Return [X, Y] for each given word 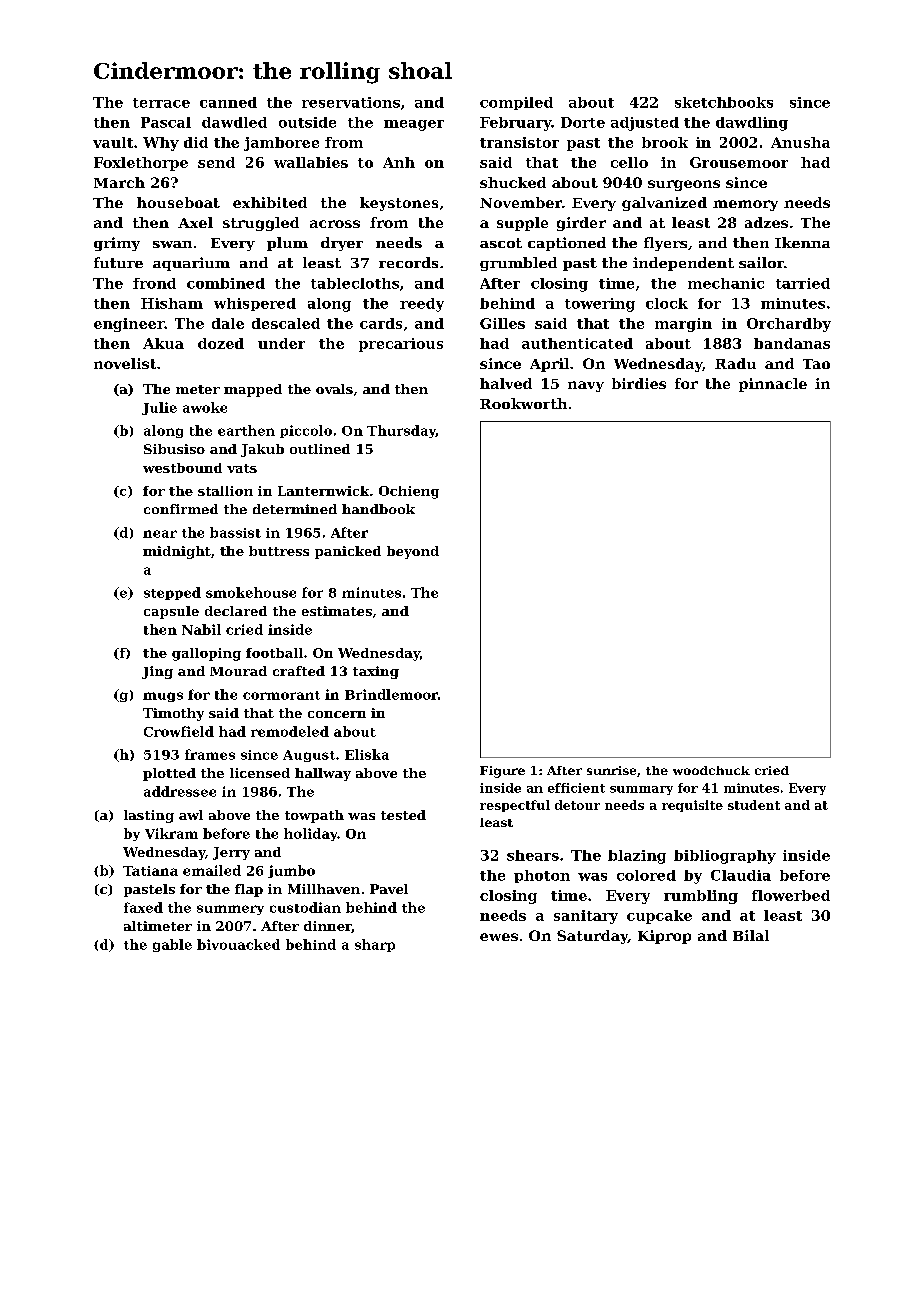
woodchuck [711, 770]
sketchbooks [724, 102]
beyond [413, 552]
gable [172, 945]
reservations [351, 102]
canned [228, 102]
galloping [206, 654]
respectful [515, 806]
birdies [639, 383]
